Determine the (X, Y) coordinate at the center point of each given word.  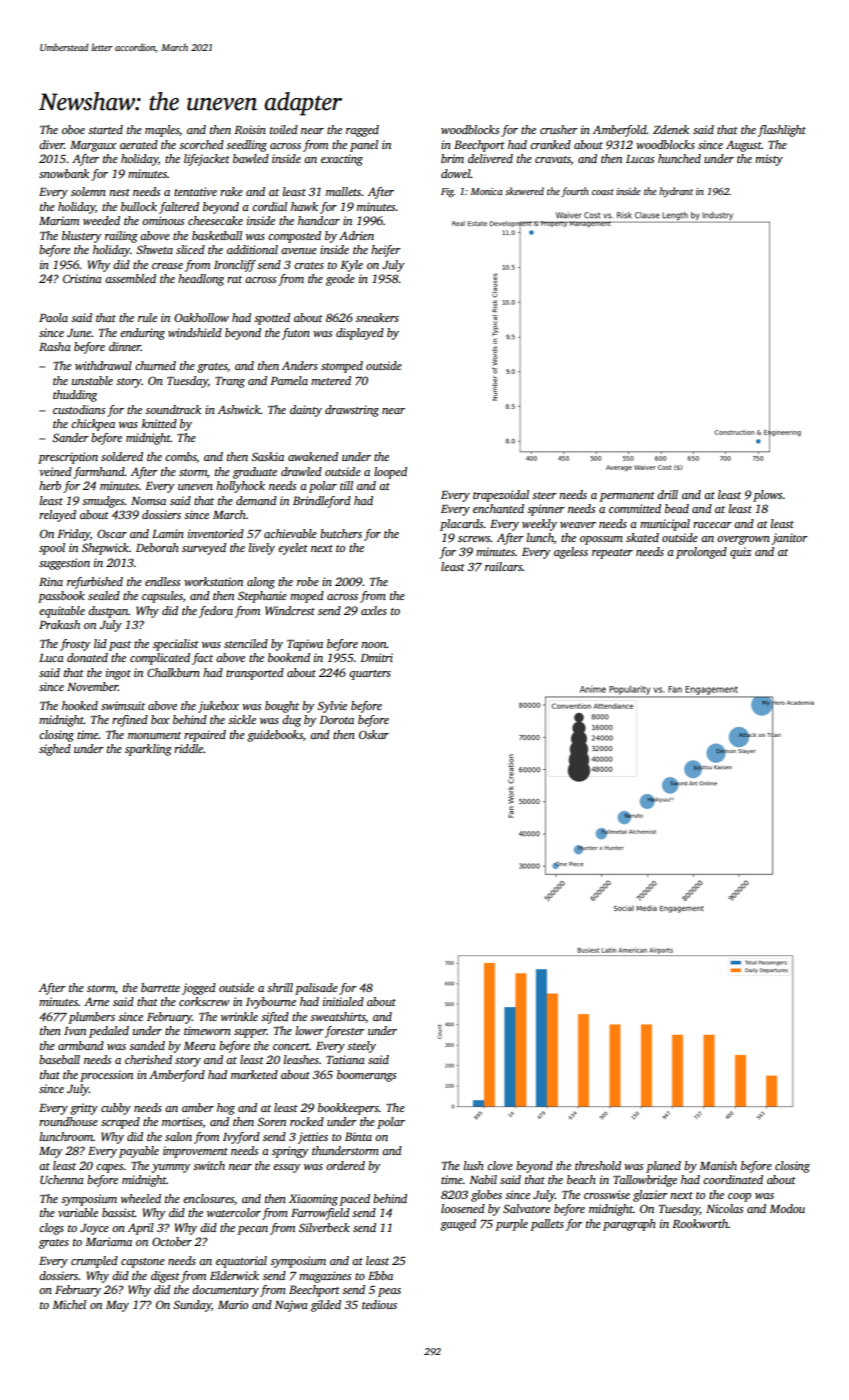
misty (769, 160)
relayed (57, 516)
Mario (233, 1304)
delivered (490, 158)
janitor (790, 539)
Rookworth (700, 1223)
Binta (358, 1136)
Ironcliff (235, 266)
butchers (341, 533)
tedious (379, 1304)
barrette (160, 987)
